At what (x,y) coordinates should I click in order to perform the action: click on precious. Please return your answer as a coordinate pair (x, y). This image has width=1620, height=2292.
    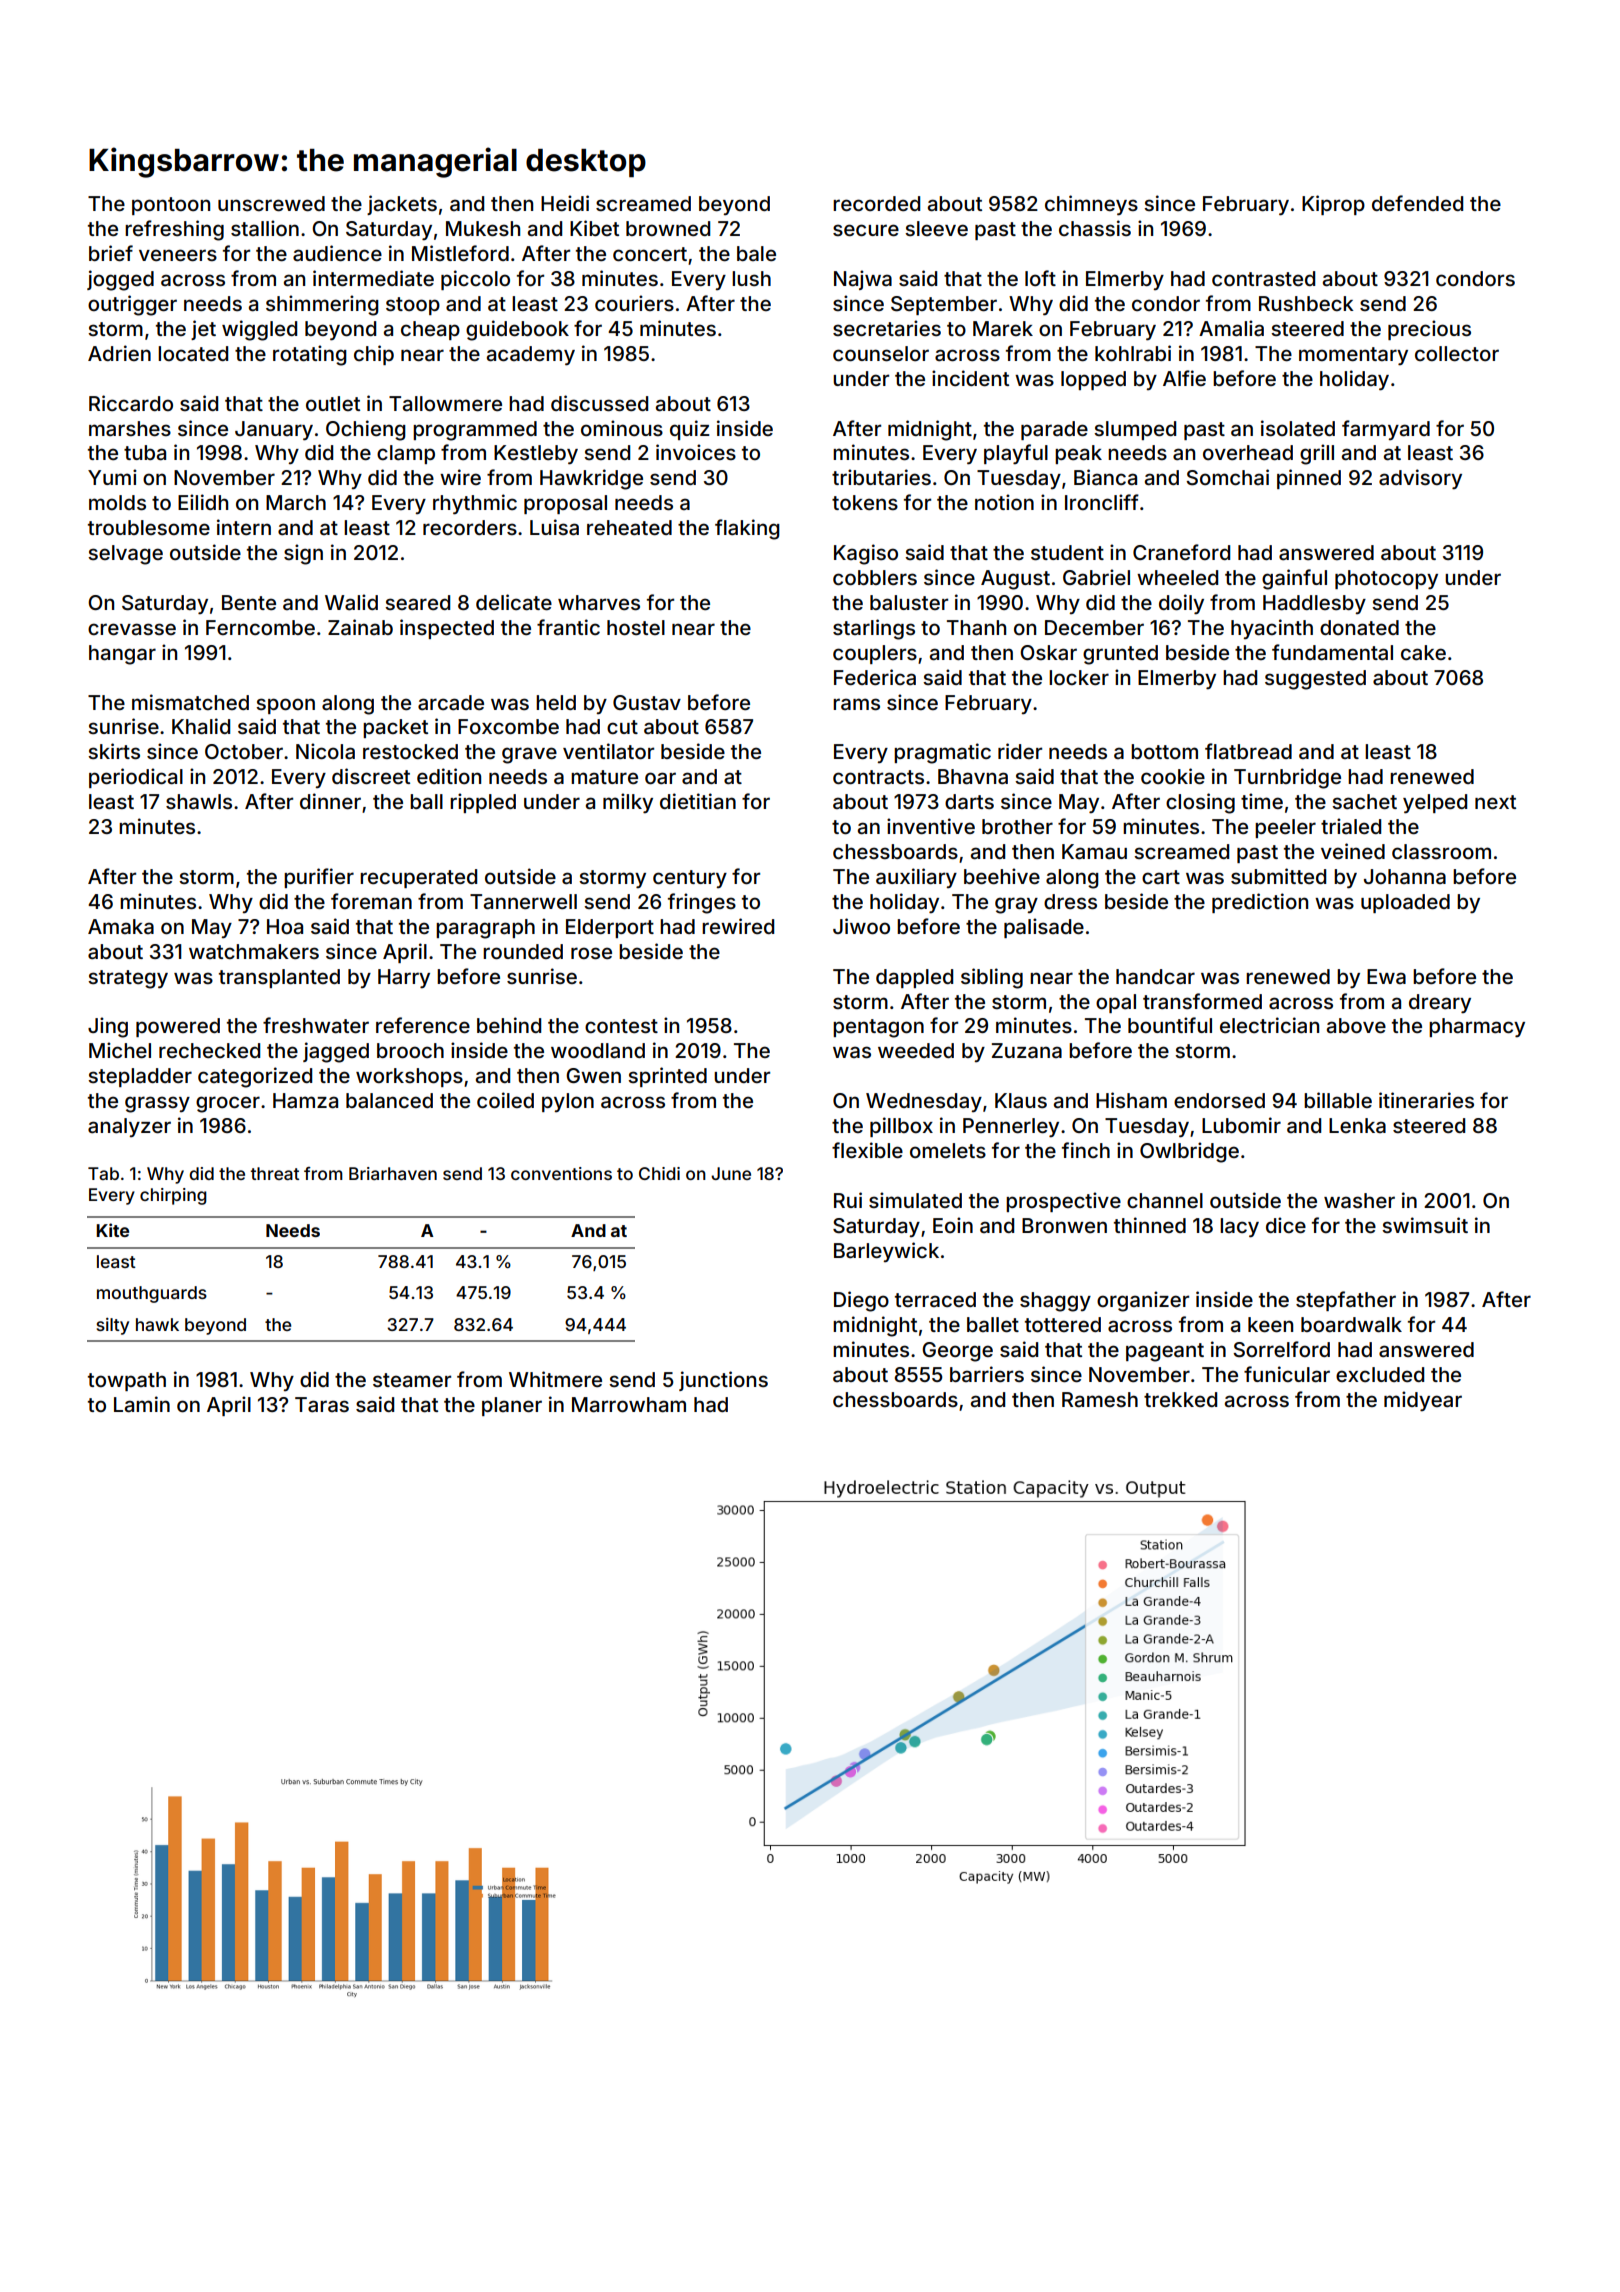
    Looking at the image, I should click on (1429, 330).
